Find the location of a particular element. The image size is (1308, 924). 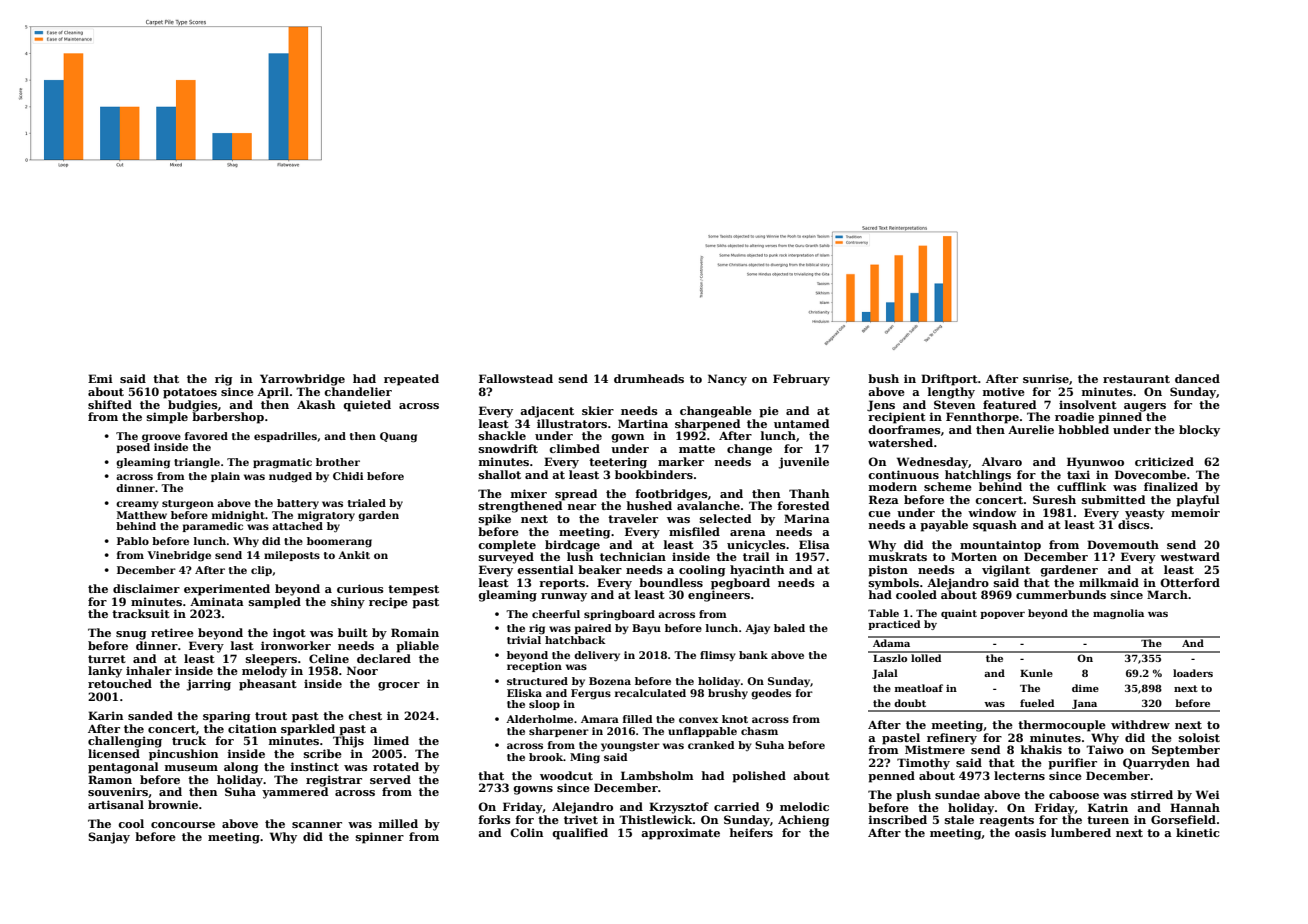

Thistlewick is located at coordinates (656, 819).
